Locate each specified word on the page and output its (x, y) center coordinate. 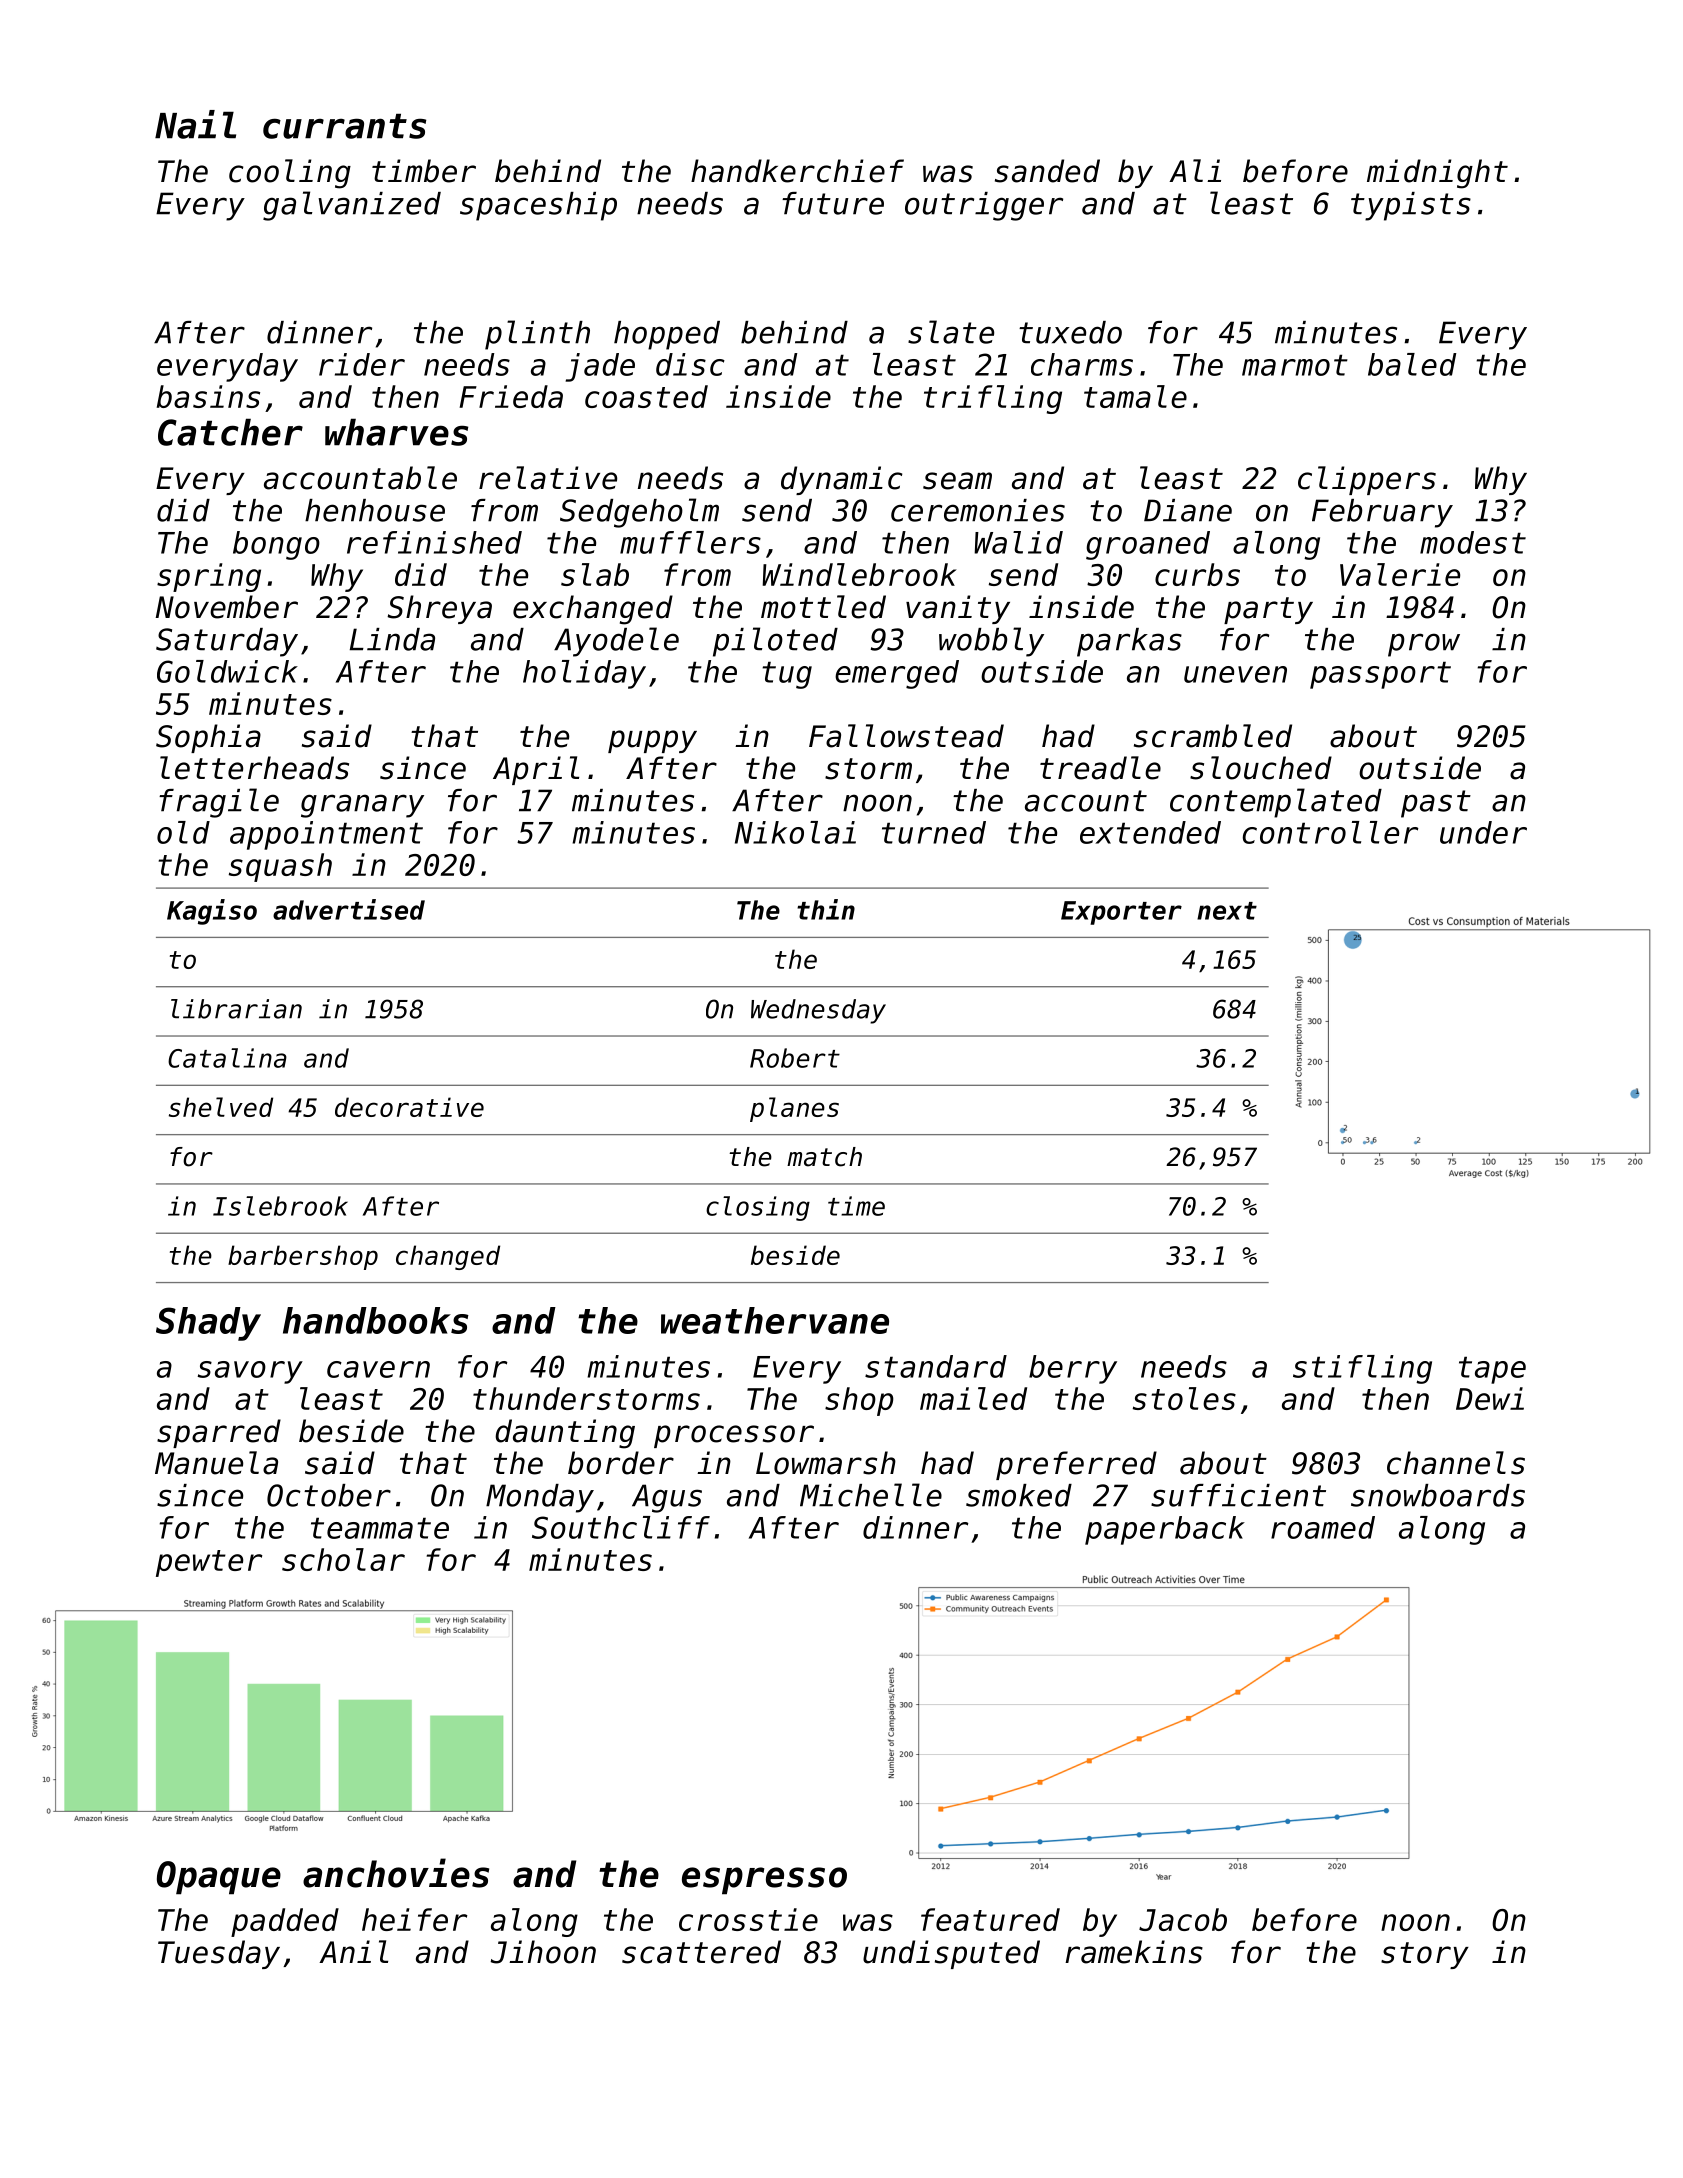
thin (826, 909)
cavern (378, 1369)
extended (1150, 832)
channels (1456, 1463)
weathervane (775, 1320)
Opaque (219, 1878)
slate (951, 332)
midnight (1437, 174)
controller (1330, 832)
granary (362, 806)
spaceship (538, 206)
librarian (236, 1009)
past (1436, 804)
